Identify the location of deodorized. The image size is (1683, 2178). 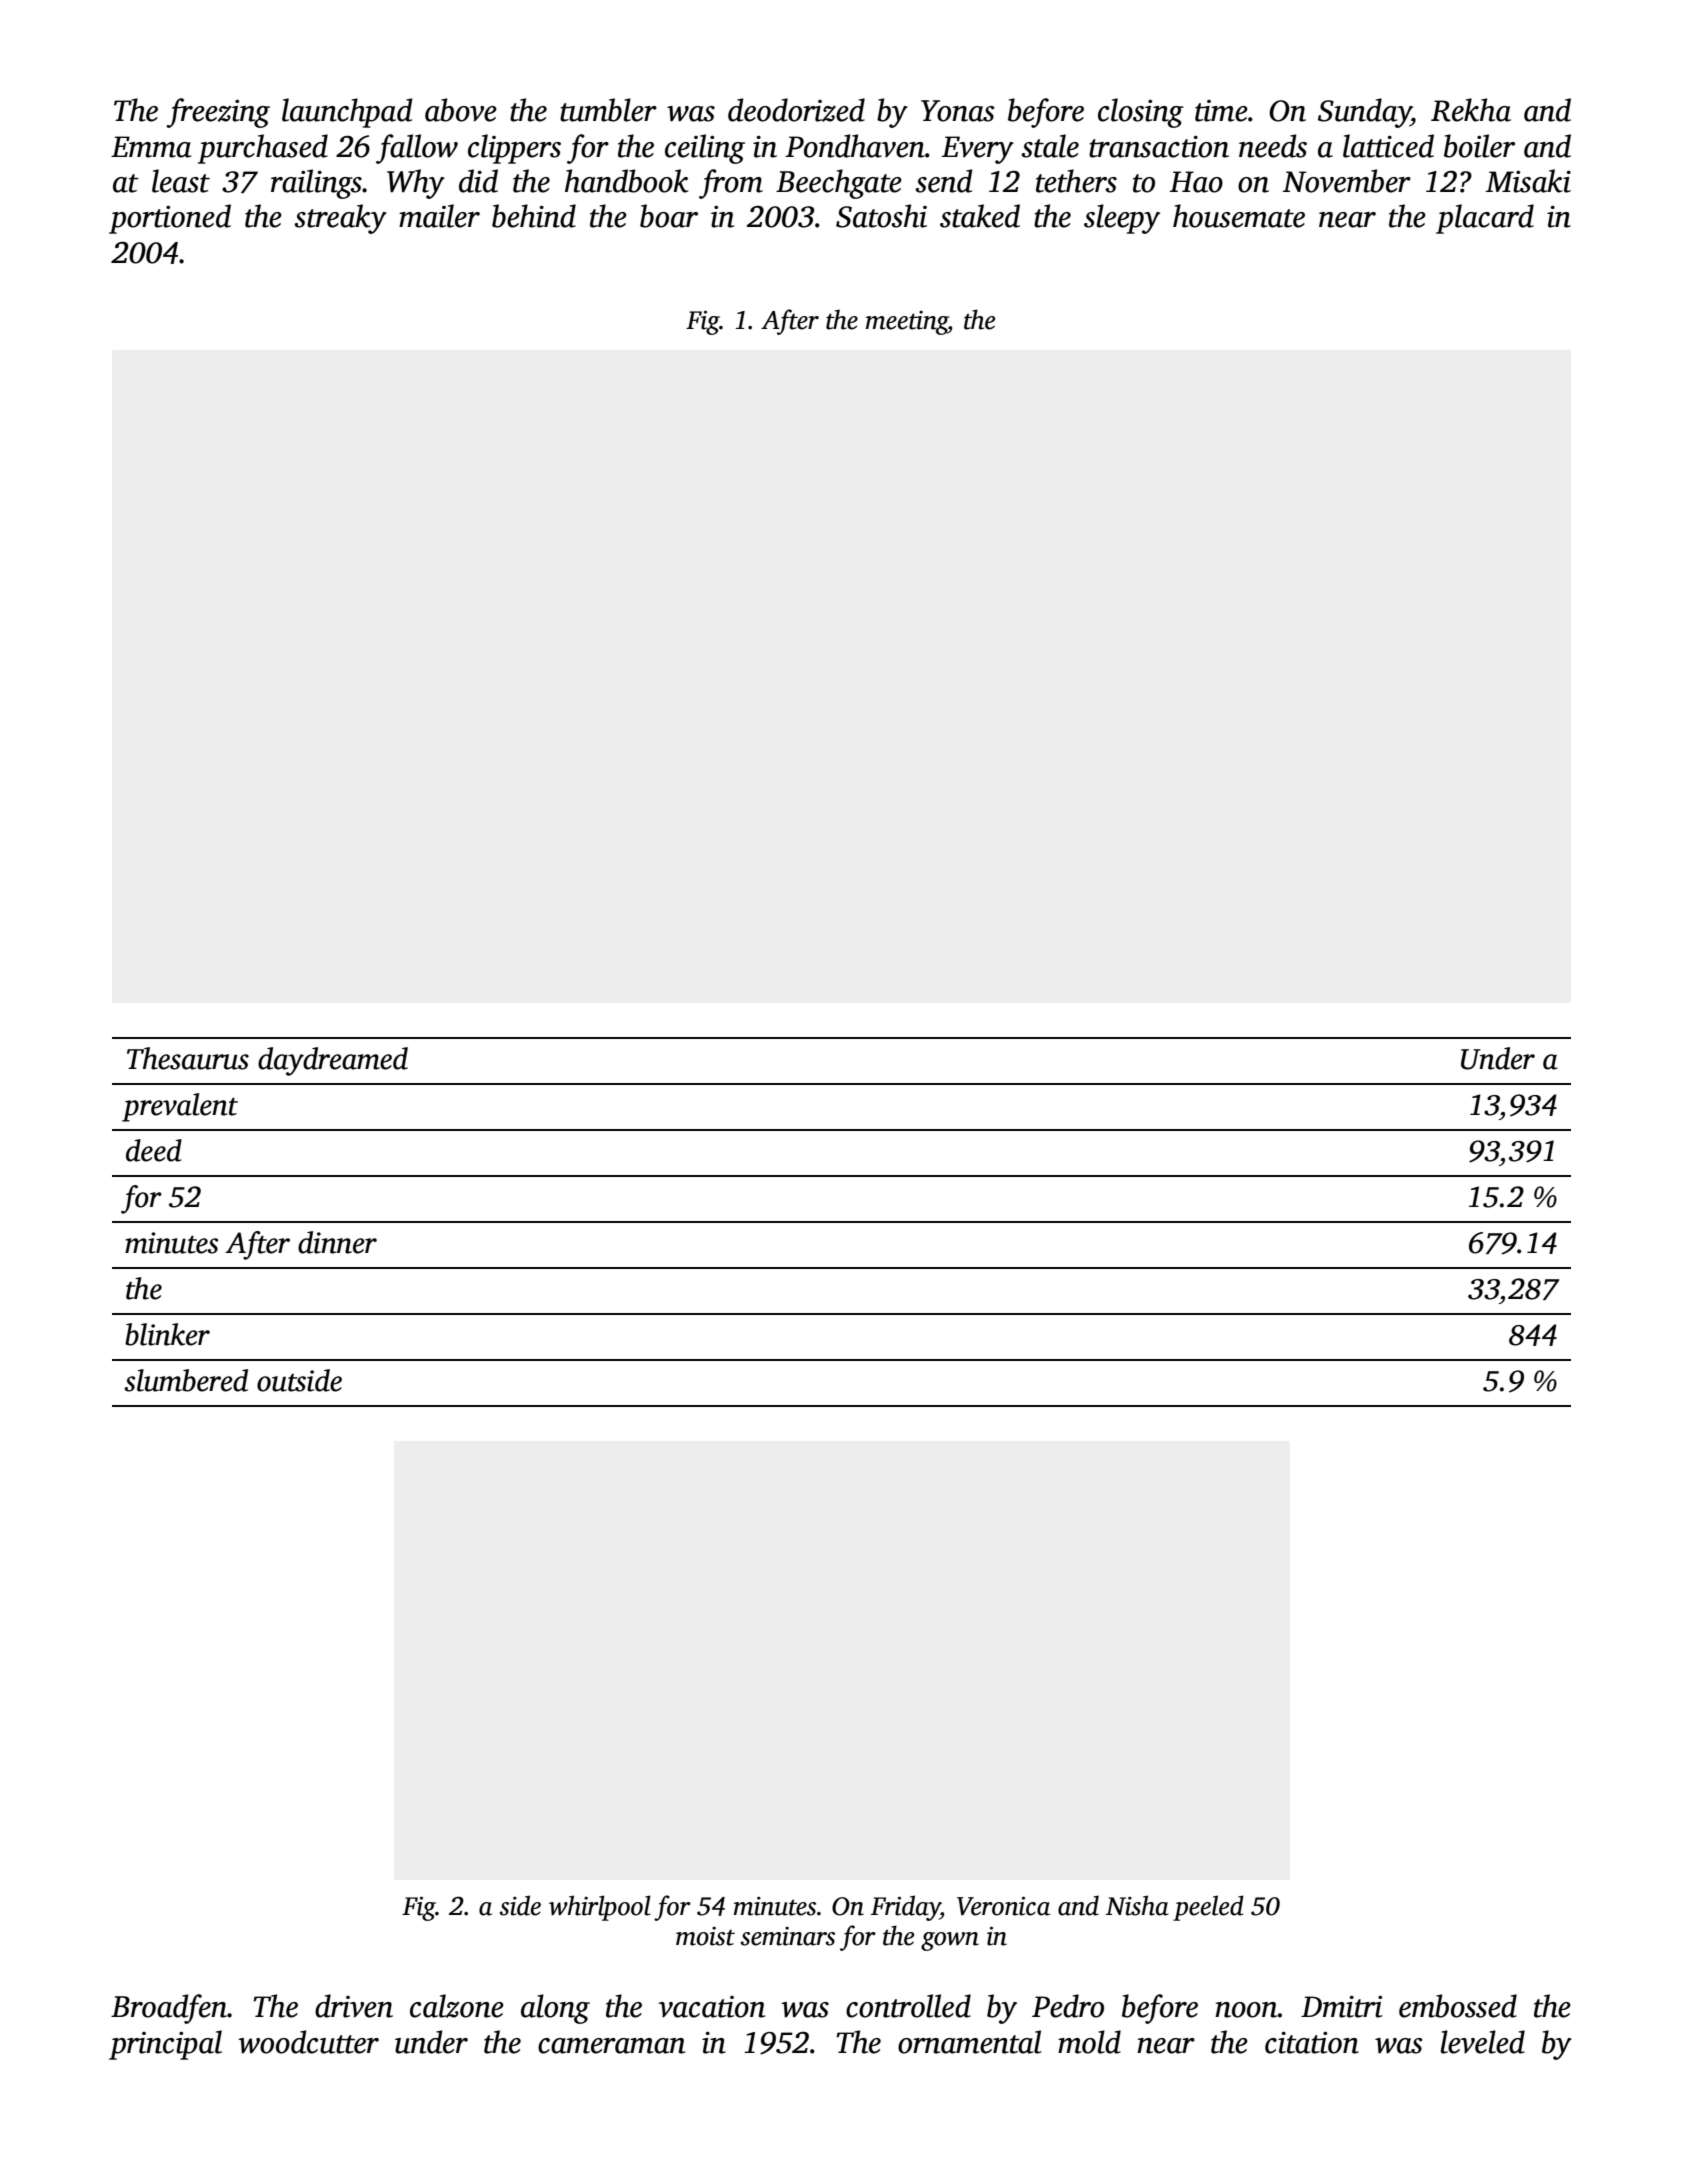
(796, 110).
